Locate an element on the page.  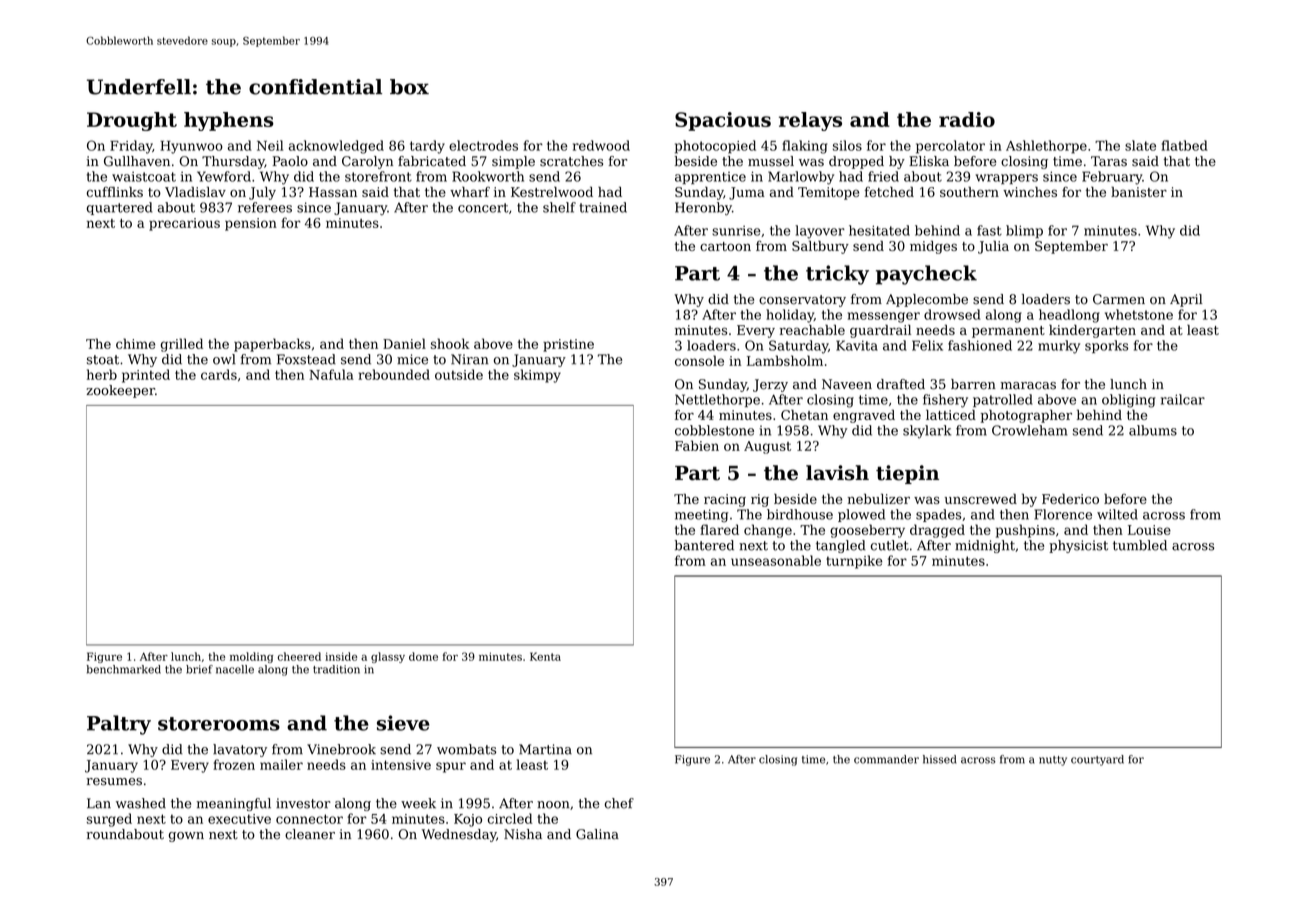
Florence is located at coordinates (1063, 514).
